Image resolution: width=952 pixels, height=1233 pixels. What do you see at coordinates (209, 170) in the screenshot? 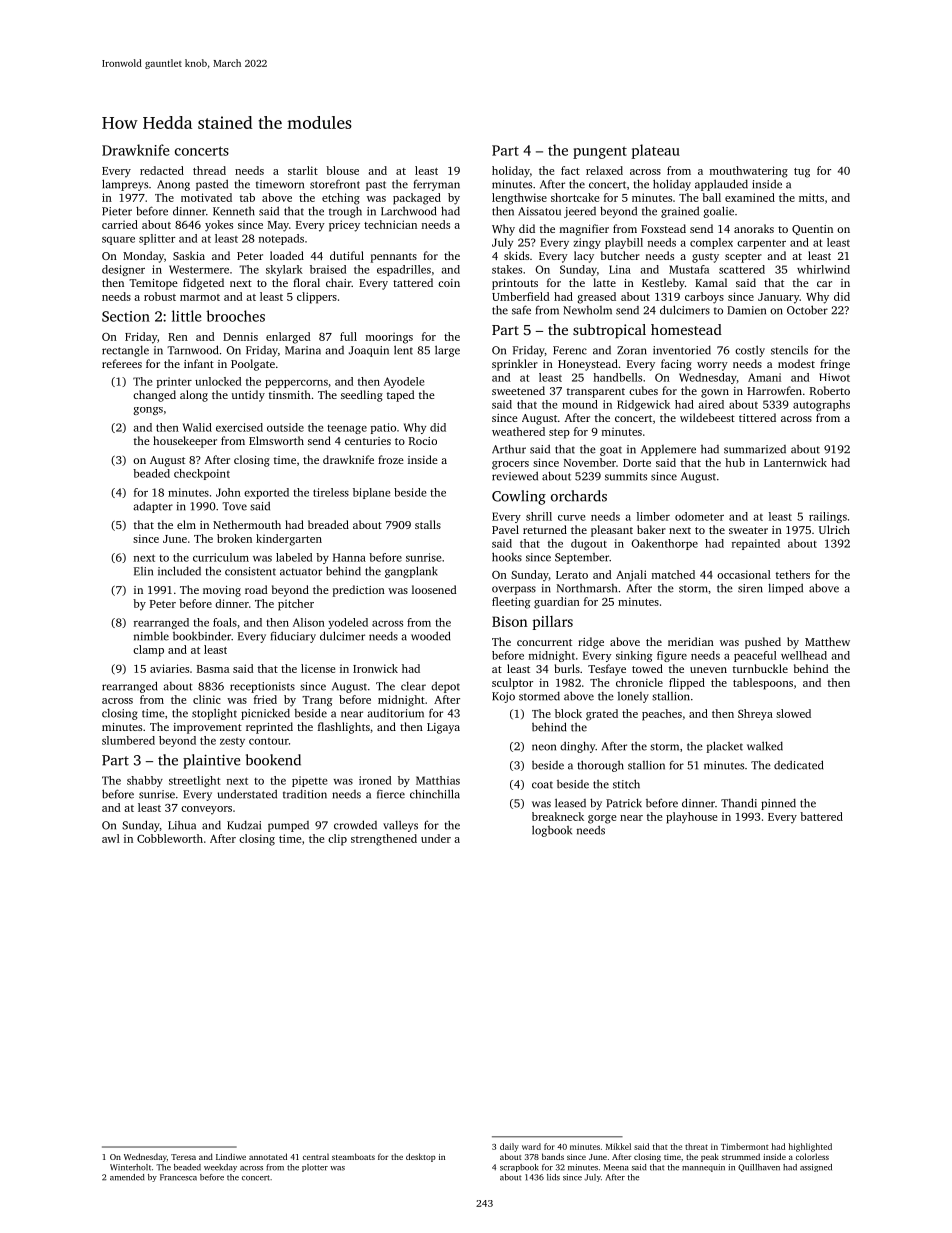
I see `thread` at bounding box center [209, 170].
